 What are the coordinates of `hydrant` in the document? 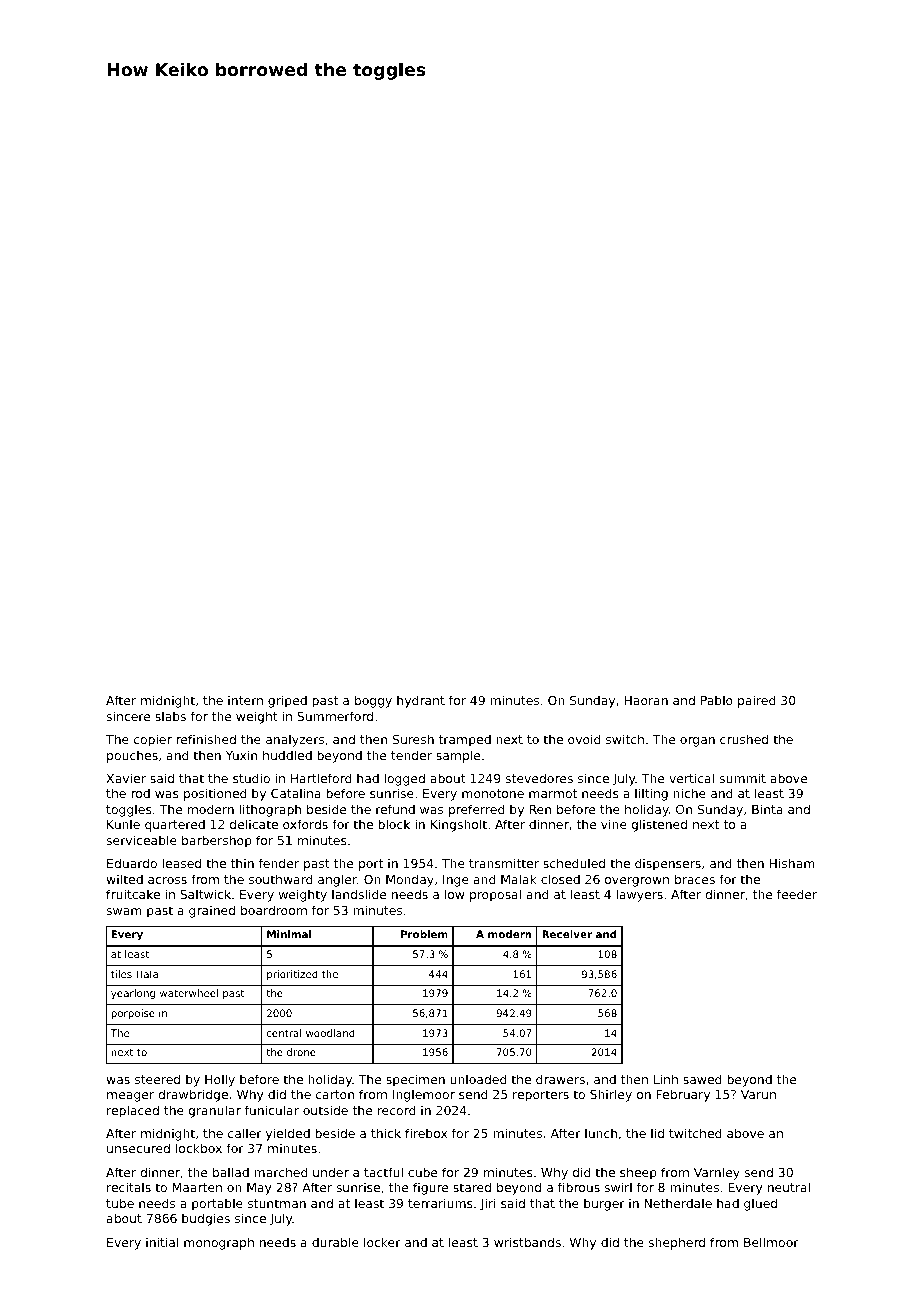 It's located at (421, 701).
